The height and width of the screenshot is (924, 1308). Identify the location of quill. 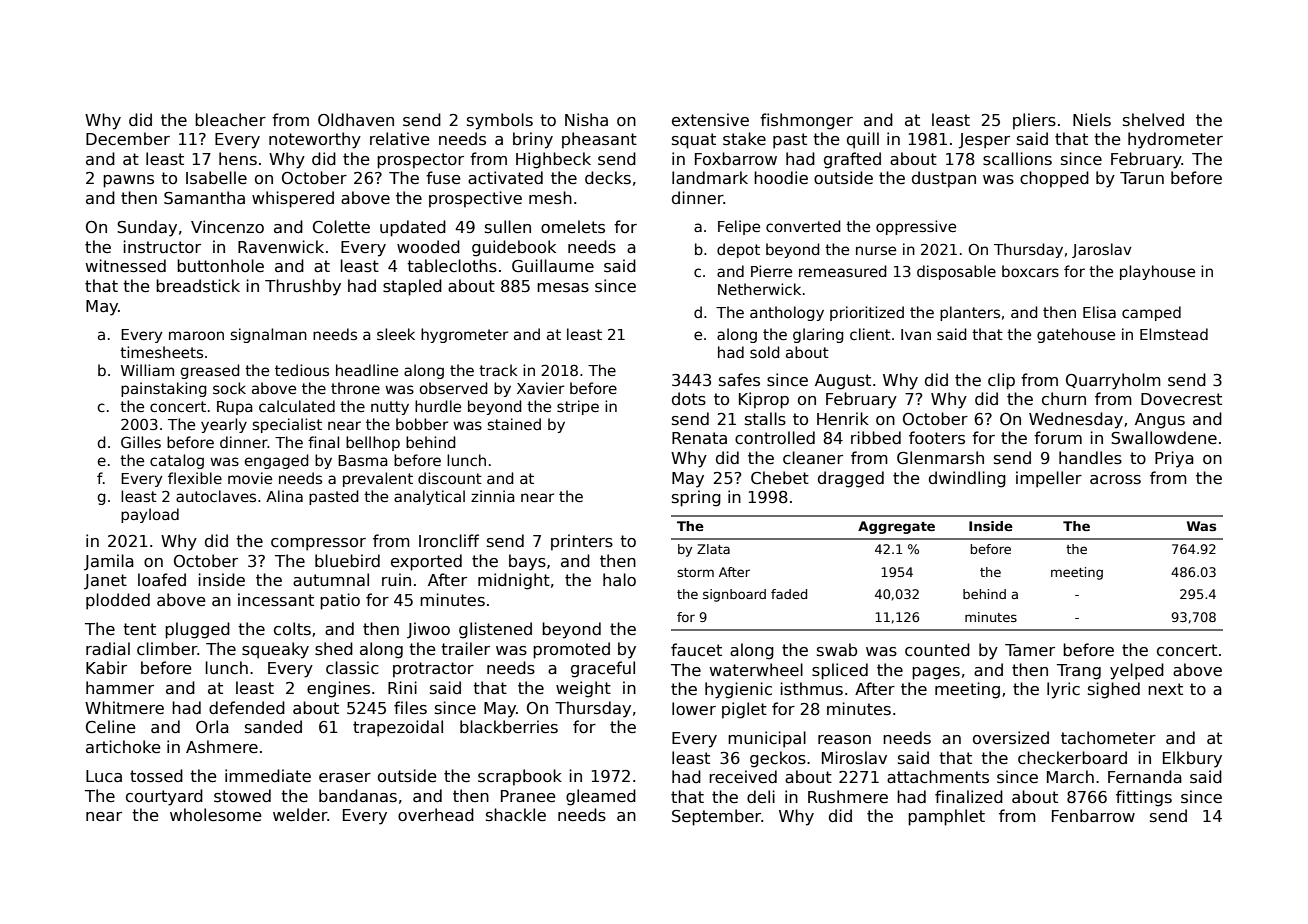
(863, 140).
